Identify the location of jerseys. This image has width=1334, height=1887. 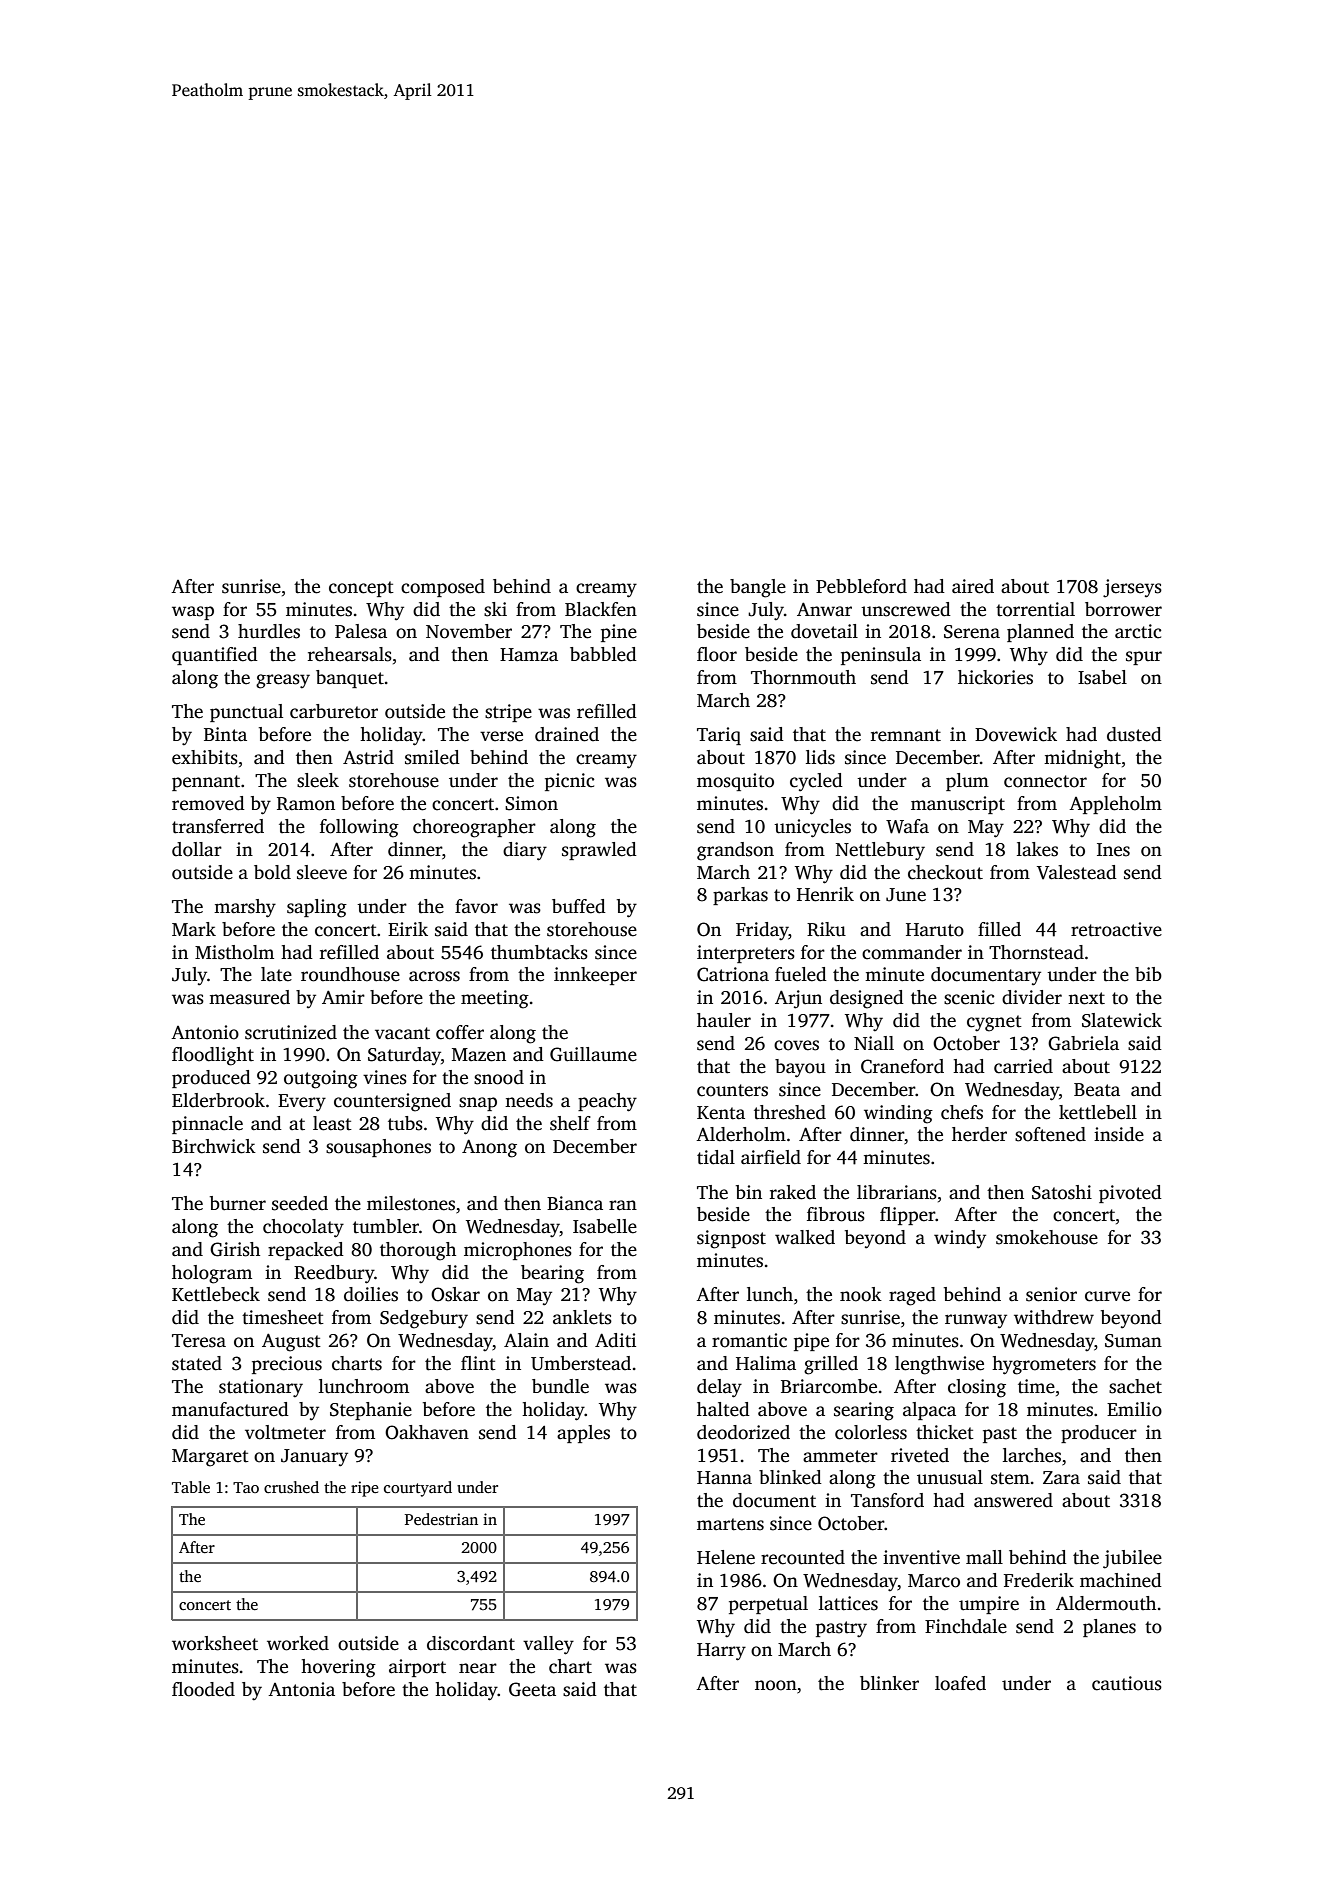
(1132, 588).
